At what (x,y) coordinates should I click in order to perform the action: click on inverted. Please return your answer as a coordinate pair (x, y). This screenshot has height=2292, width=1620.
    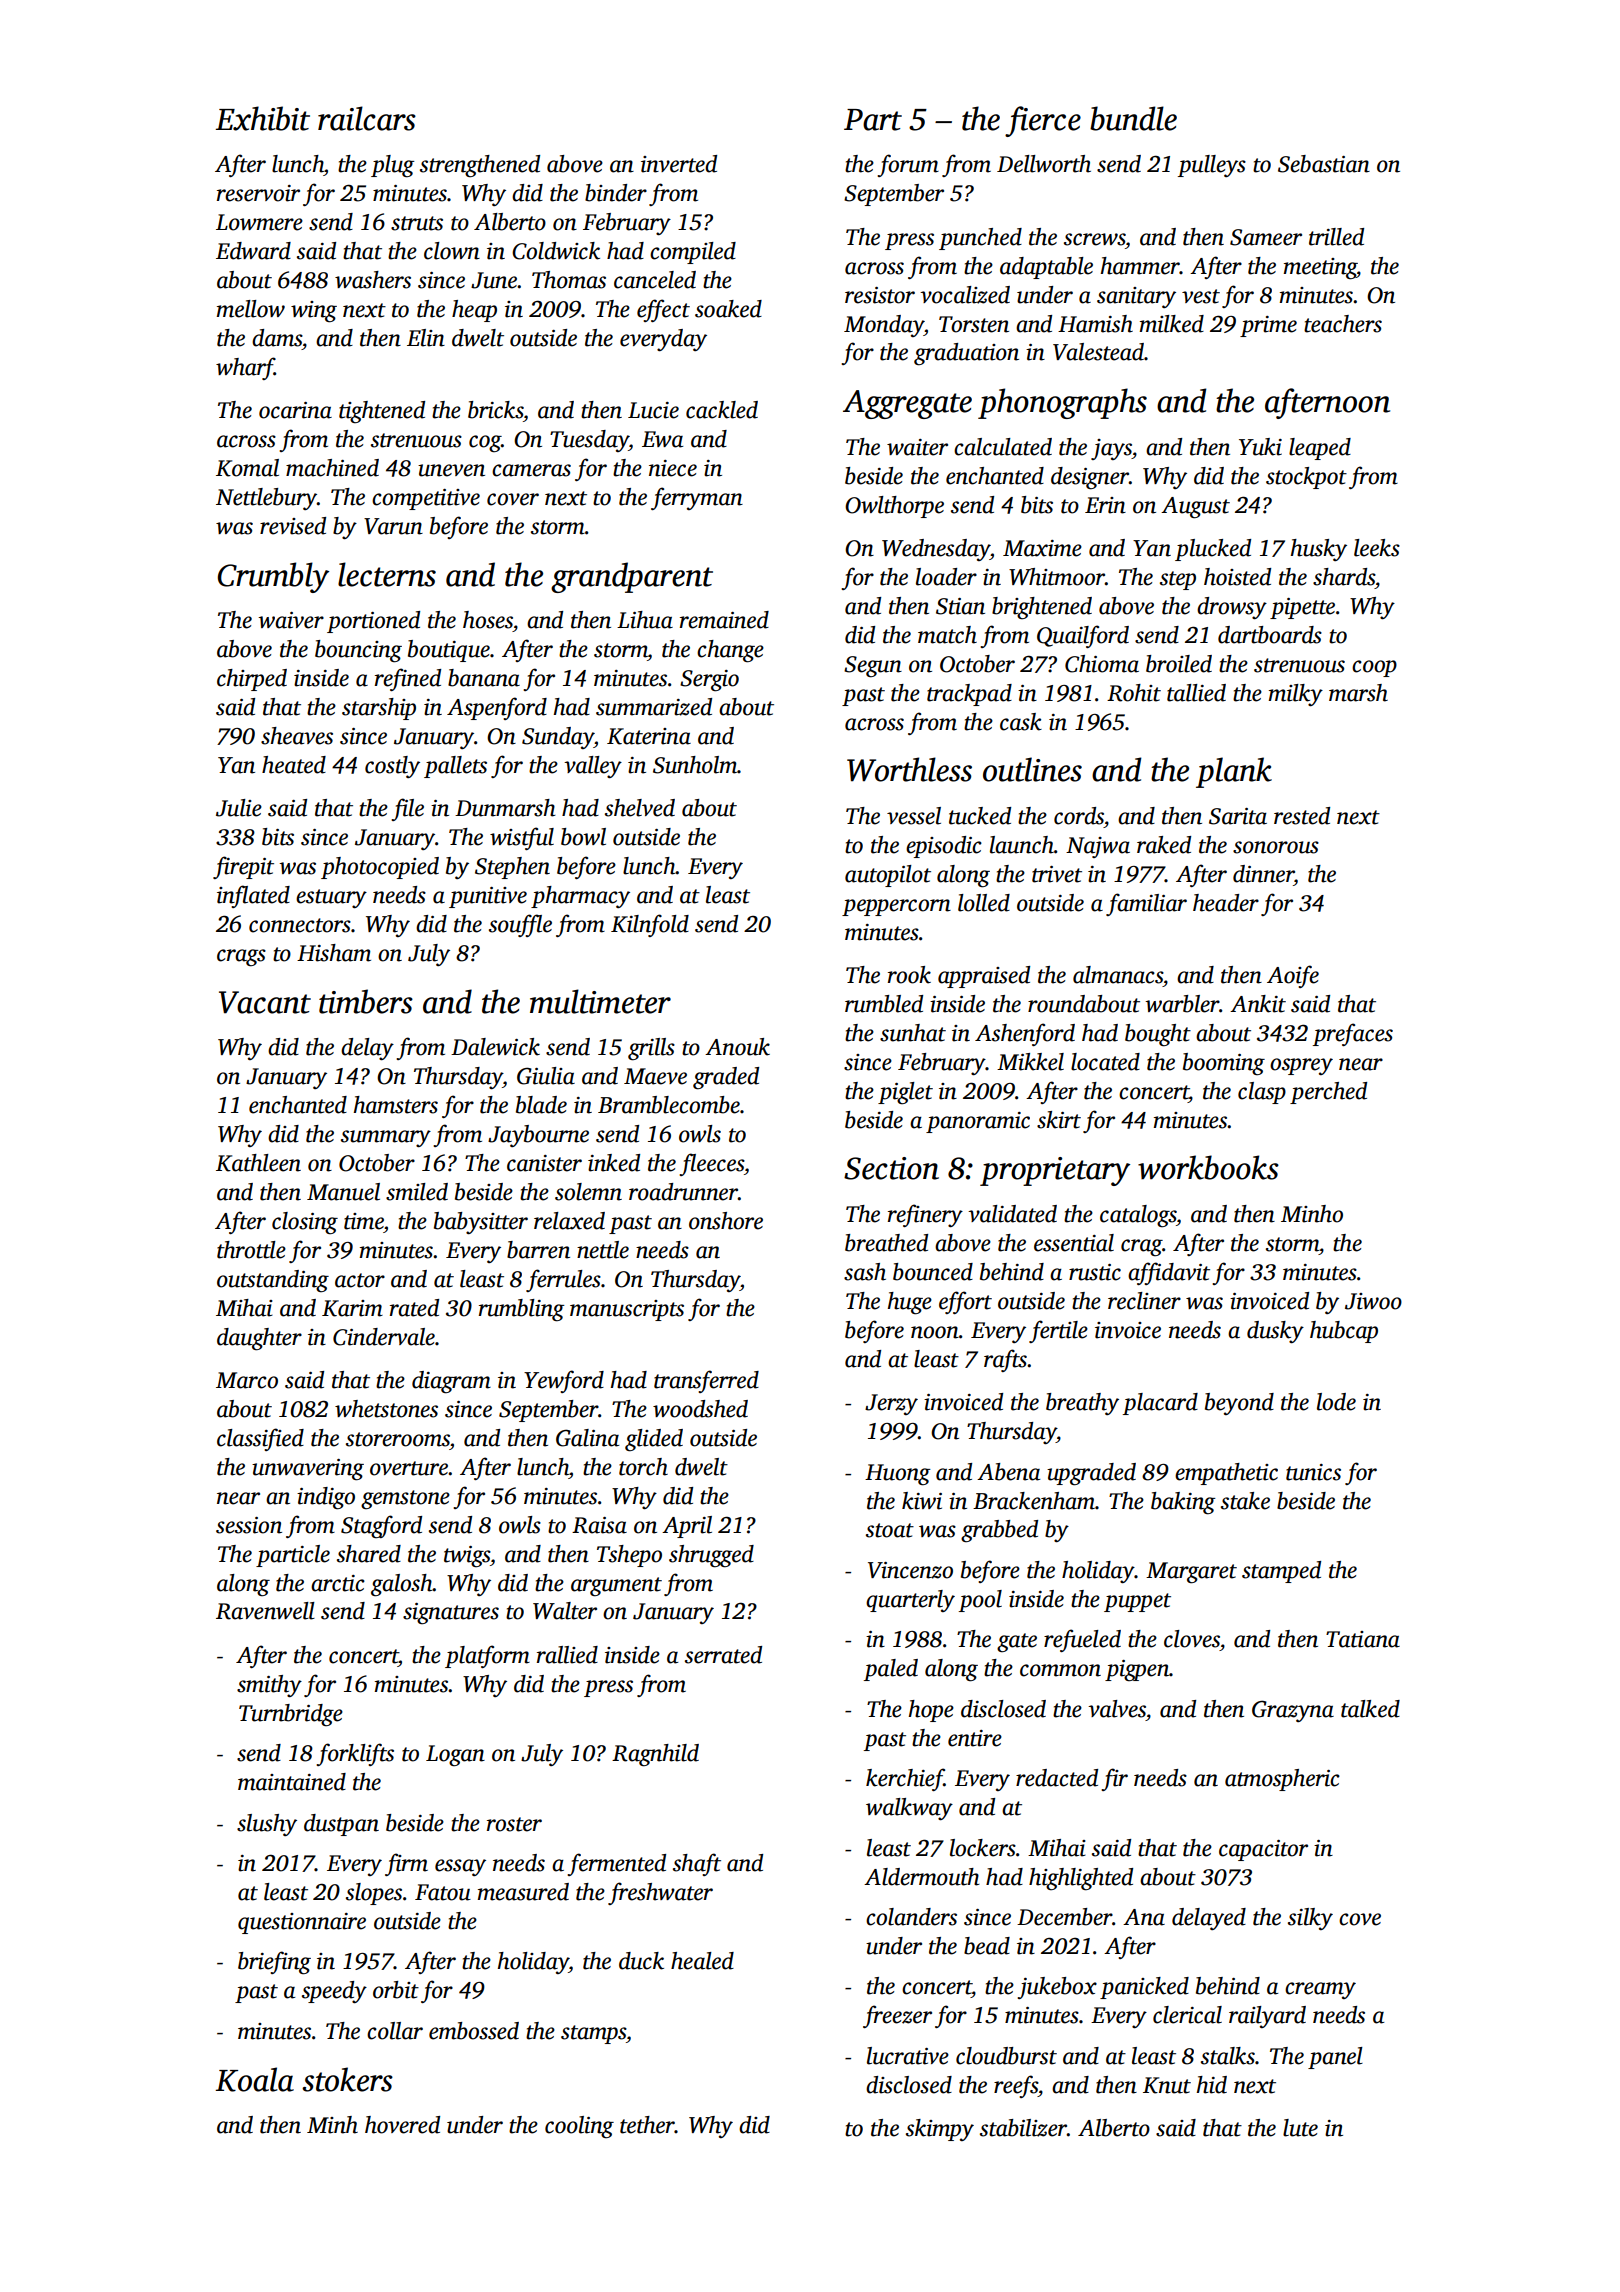
    Looking at the image, I should click on (679, 164).
